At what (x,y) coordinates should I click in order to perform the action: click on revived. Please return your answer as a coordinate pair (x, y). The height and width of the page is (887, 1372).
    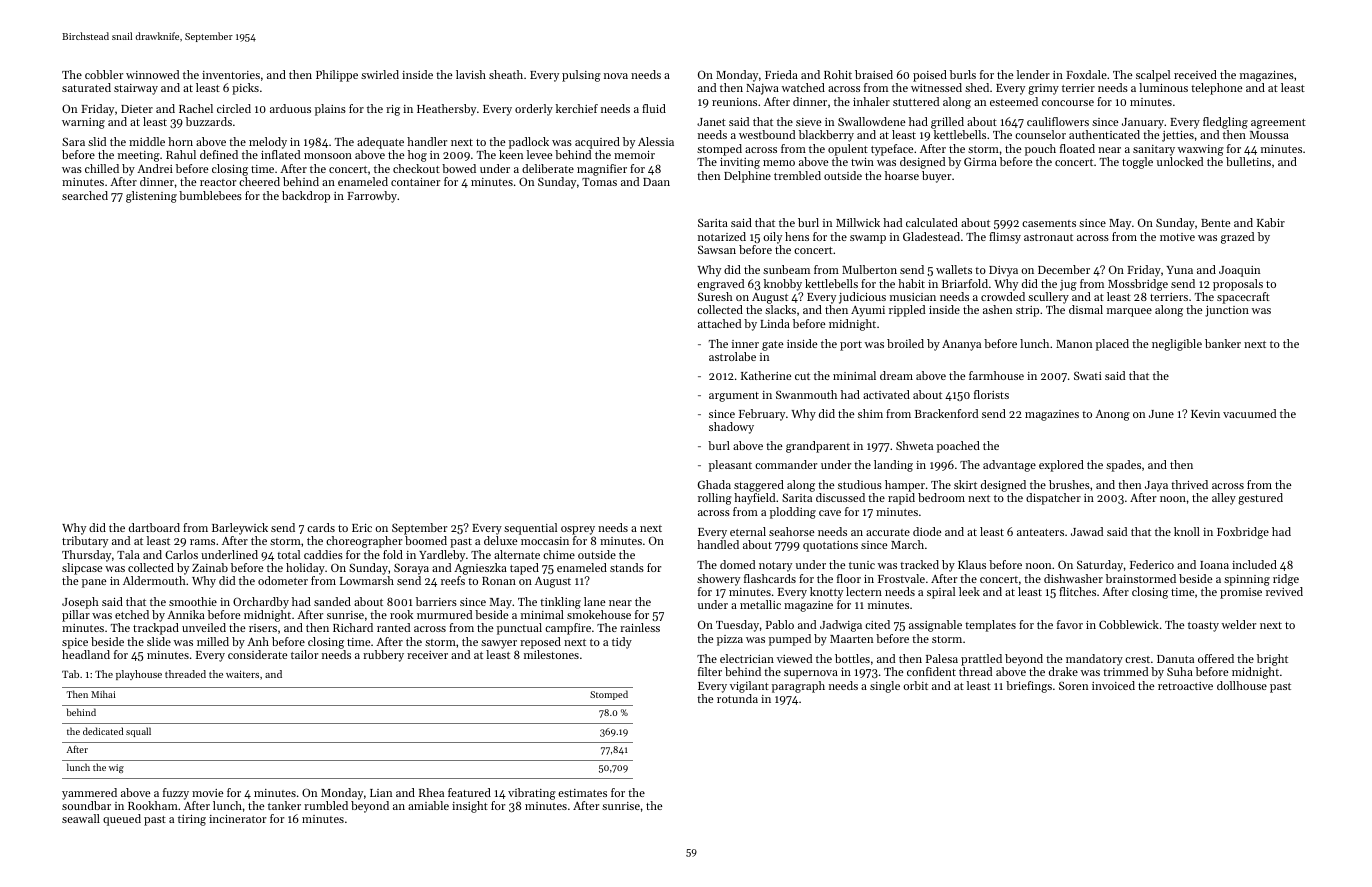
    Looking at the image, I should click on (1284, 591).
